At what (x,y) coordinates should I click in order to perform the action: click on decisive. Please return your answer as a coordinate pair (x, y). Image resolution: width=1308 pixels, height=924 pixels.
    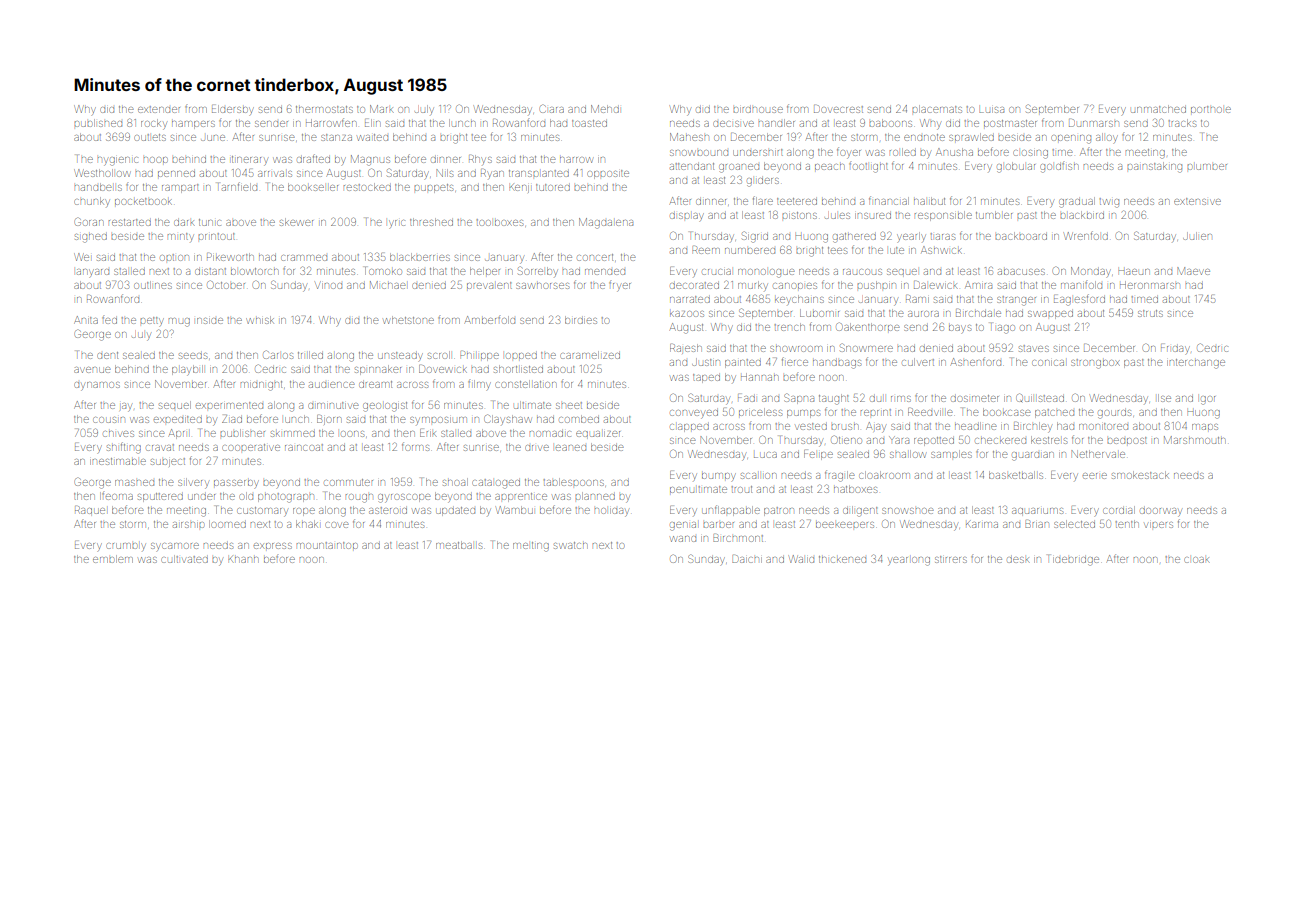
    Looking at the image, I should click on (733, 124).
